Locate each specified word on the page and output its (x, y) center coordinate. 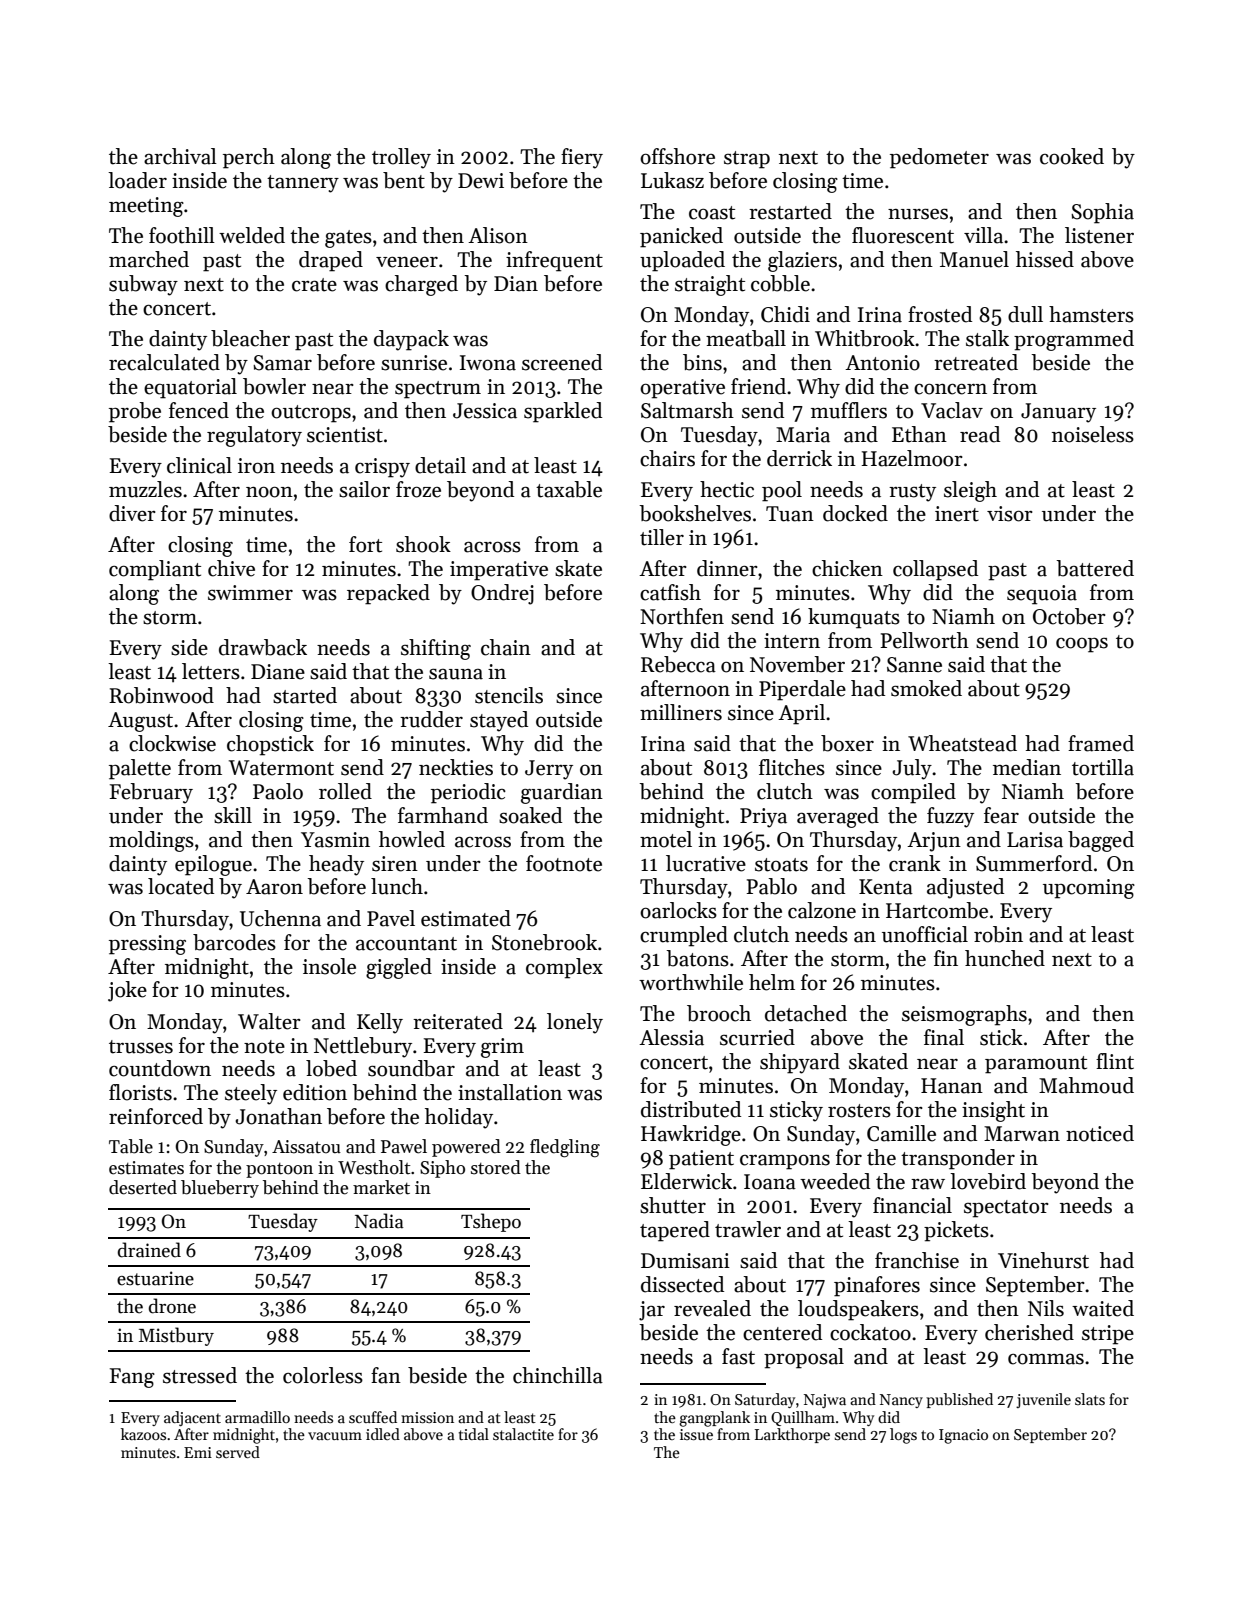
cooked (1072, 156)
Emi (198, 1452)
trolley (401, 158)
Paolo (278, 791)
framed (1101, 743)
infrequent (554, 261)
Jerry (549, 770)
